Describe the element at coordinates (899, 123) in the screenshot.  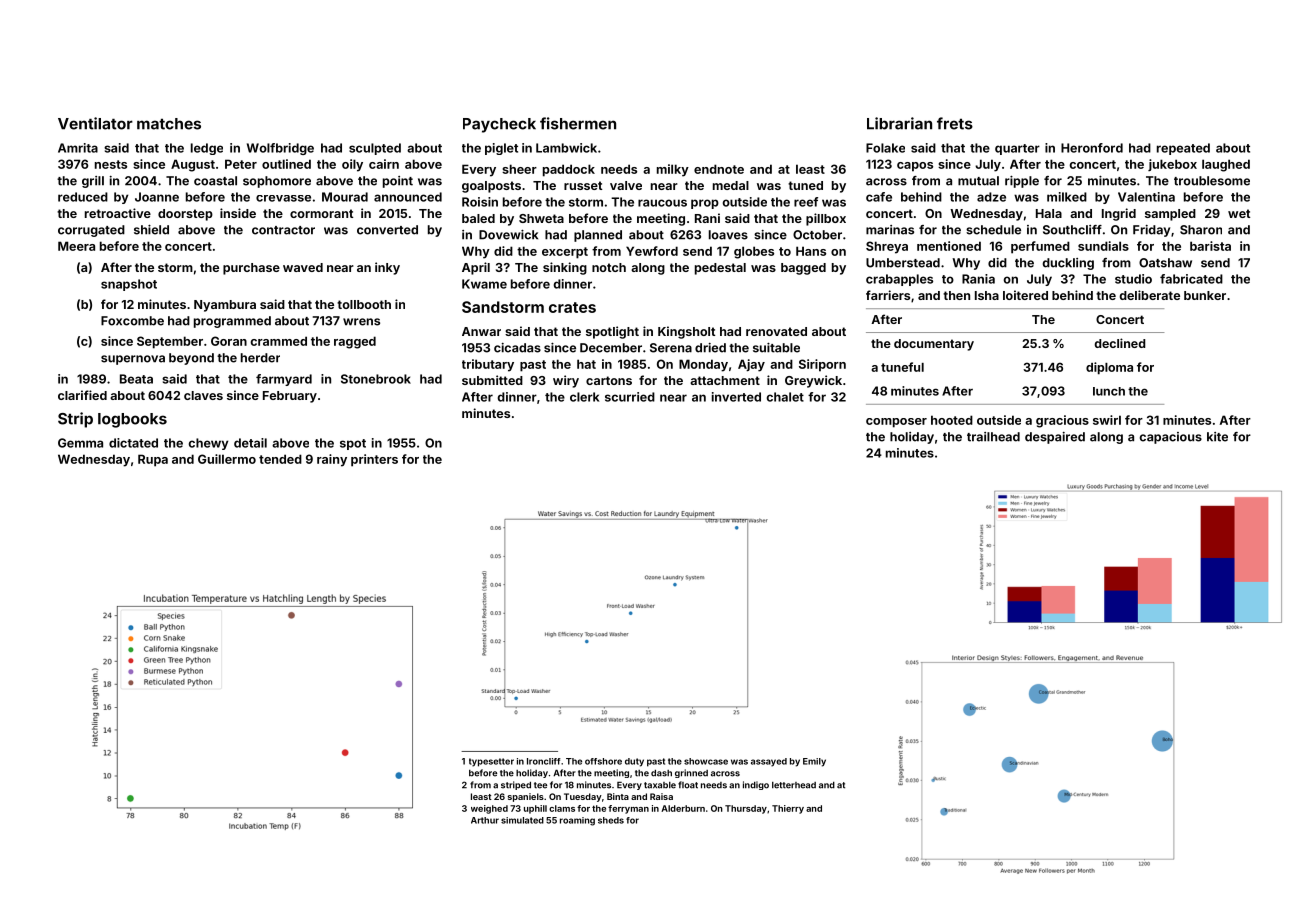
I see `Librarian` at that location.
